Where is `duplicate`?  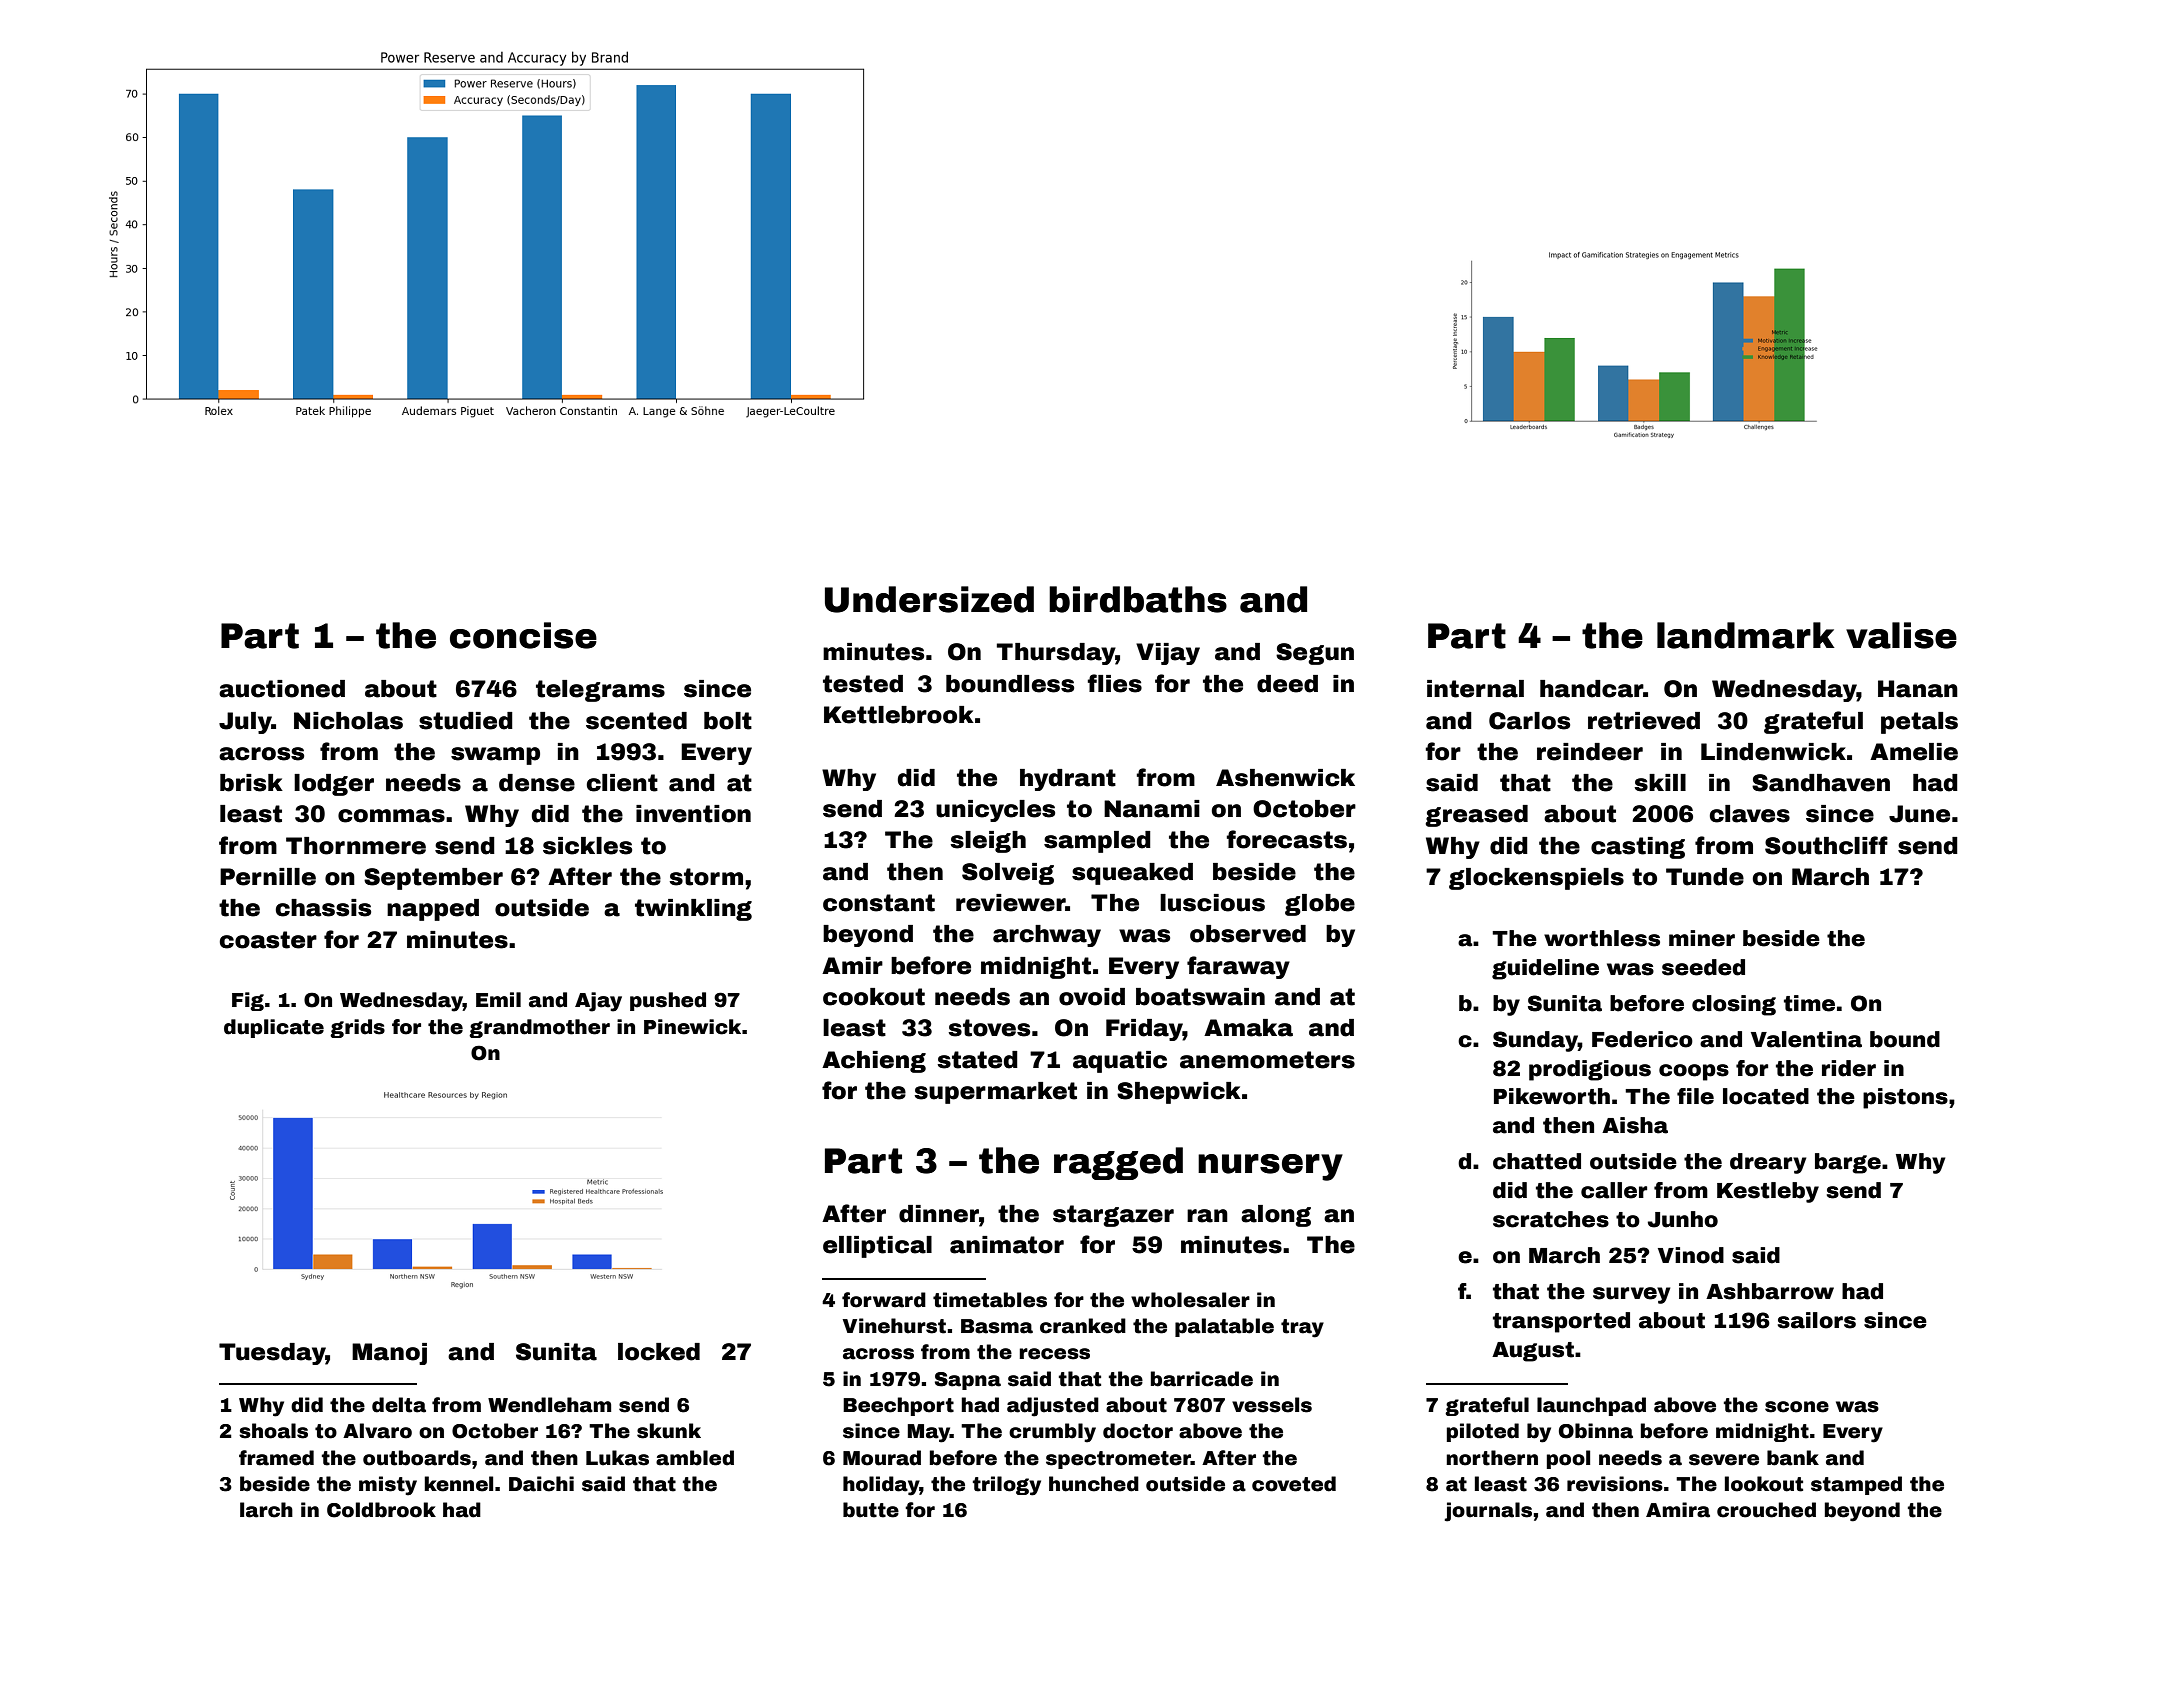
duplicate is located at coordinates (274, 1028).
